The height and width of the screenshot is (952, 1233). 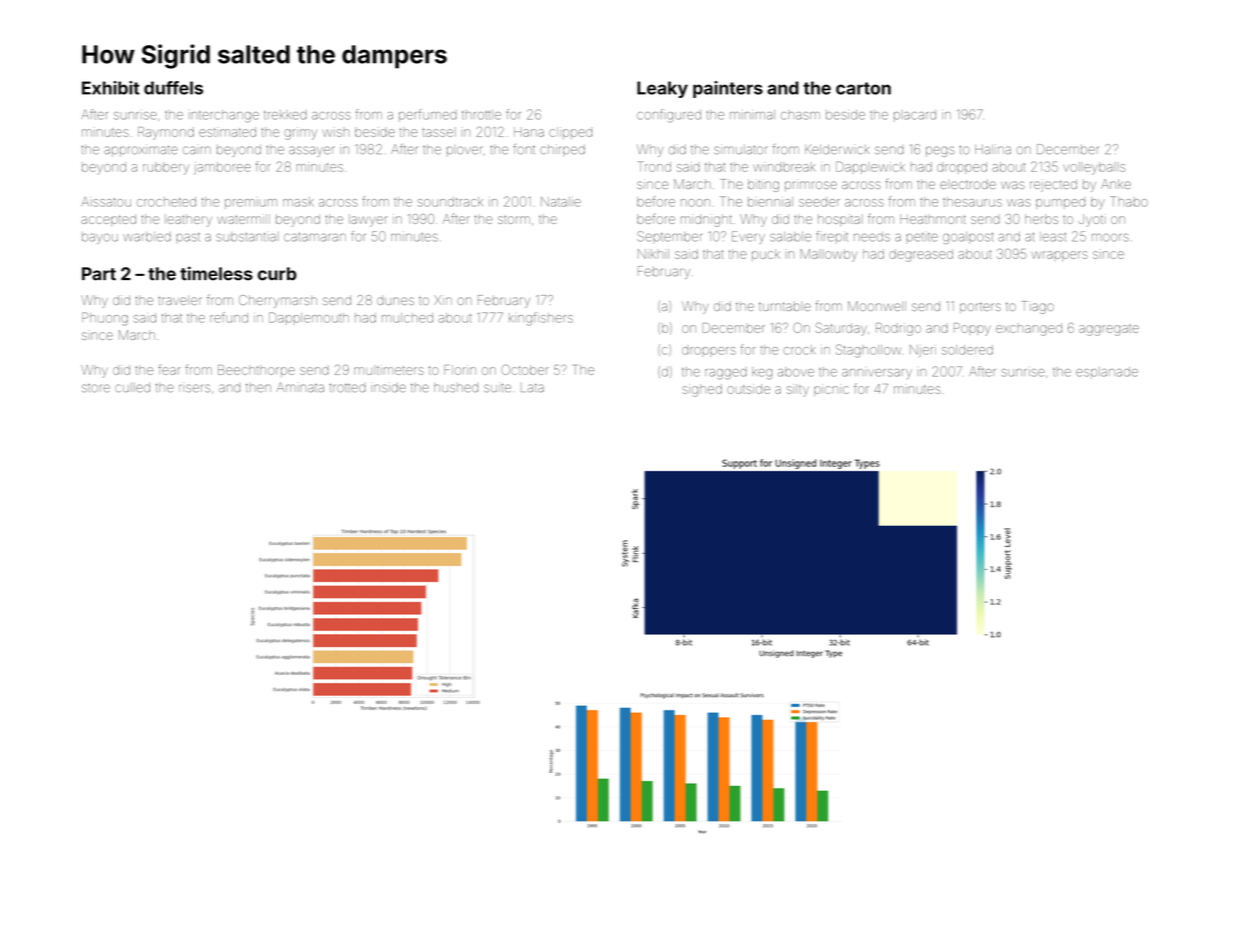 I want to click on carton, so click(x=863, y=88).
